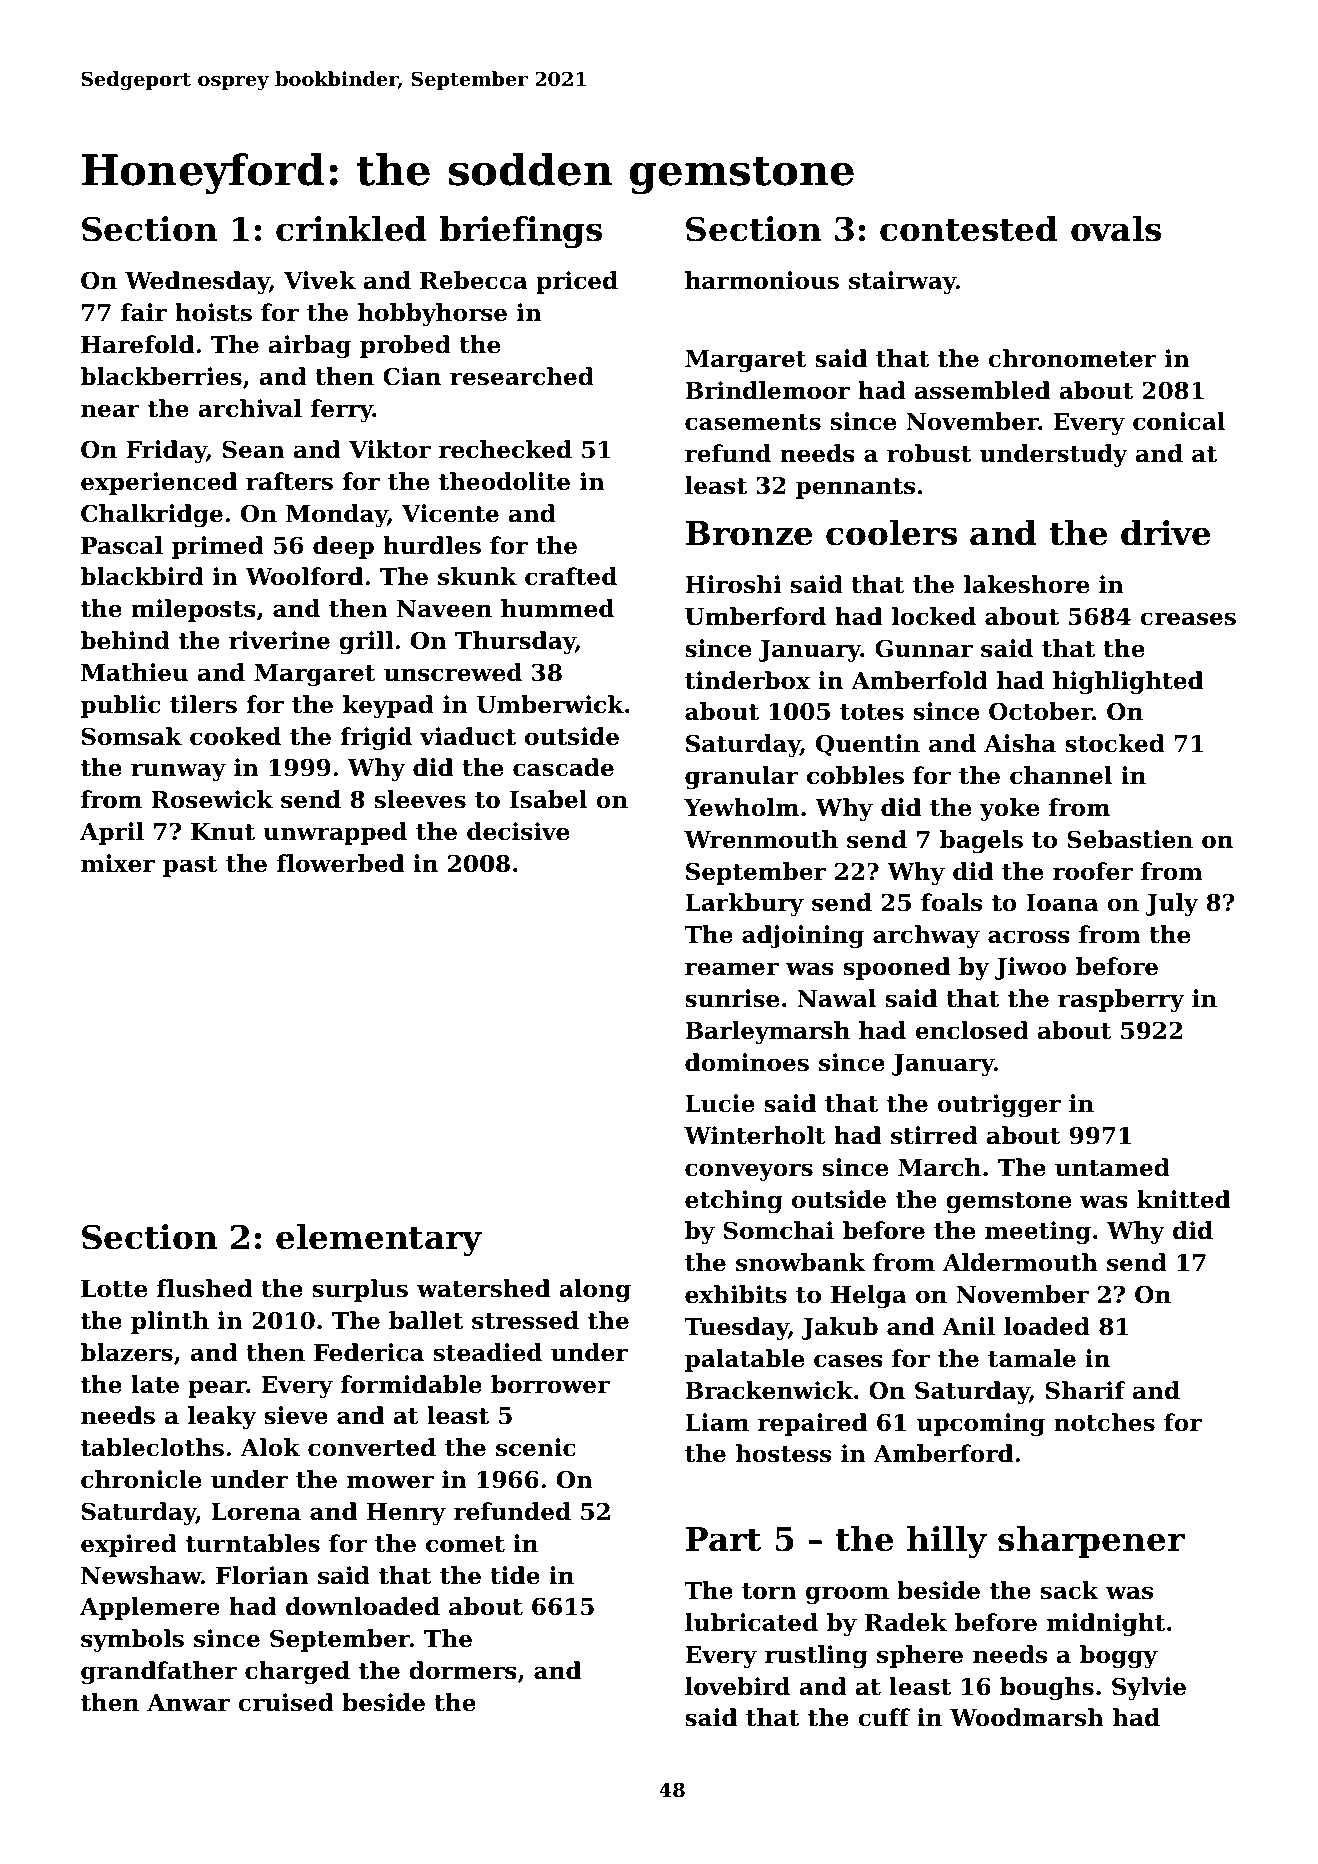 The image size is (1318, 1864). I want to click on decisive, so click(518, 831).
